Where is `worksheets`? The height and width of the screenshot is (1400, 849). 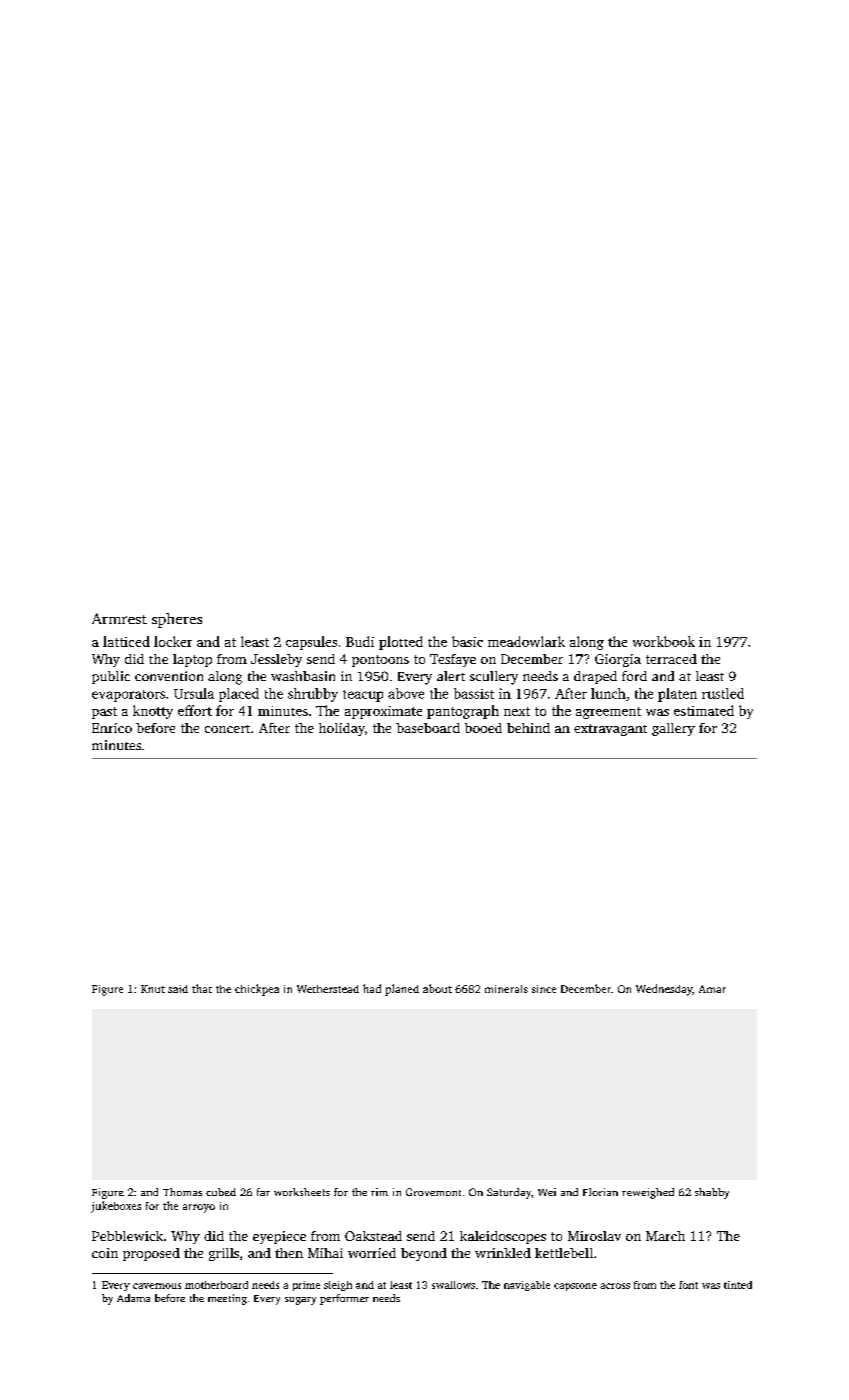
worksheets is located at coordinates (302, 1192).
